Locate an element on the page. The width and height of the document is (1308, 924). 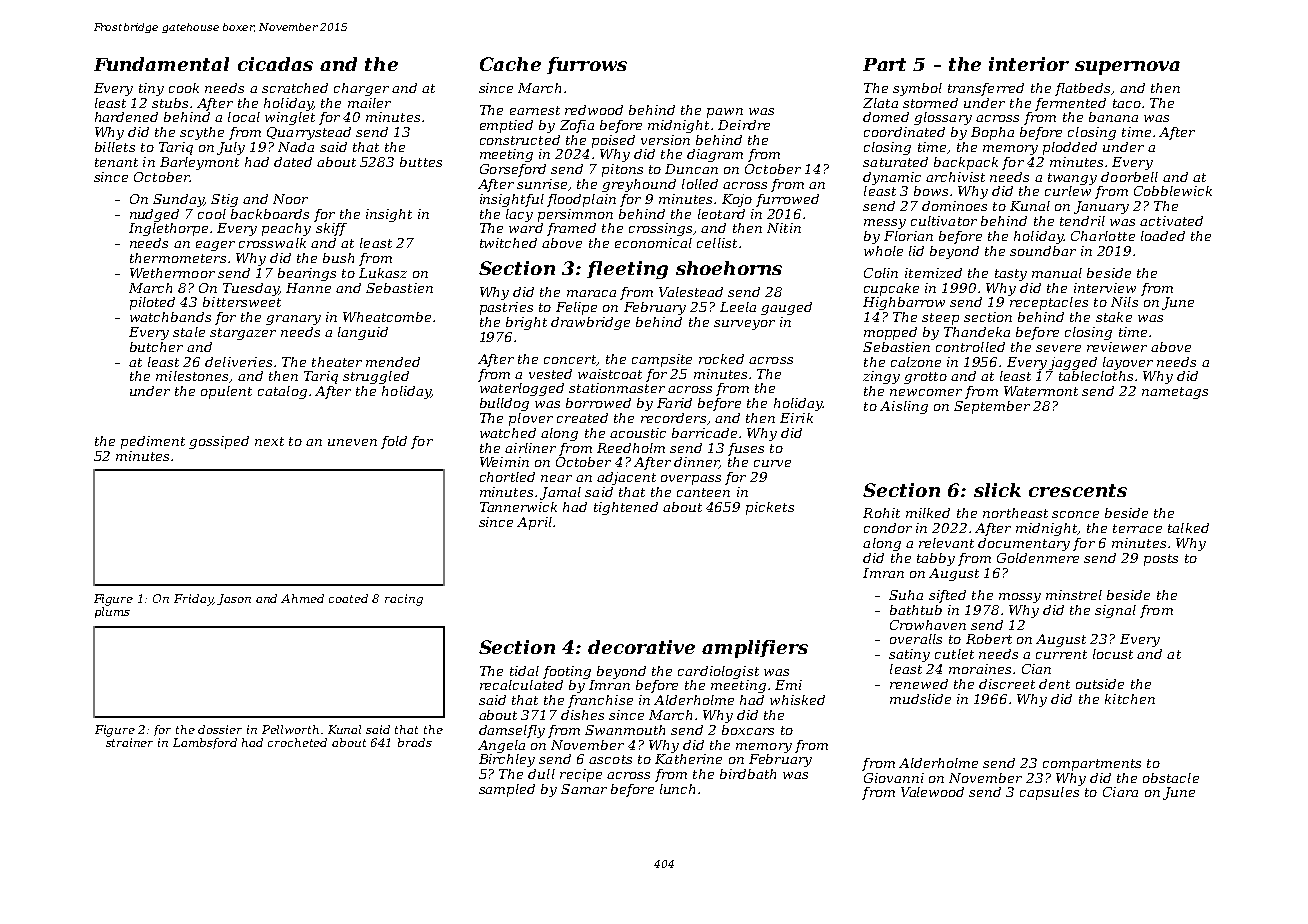
pitons is located at coordinates (622, 170).
